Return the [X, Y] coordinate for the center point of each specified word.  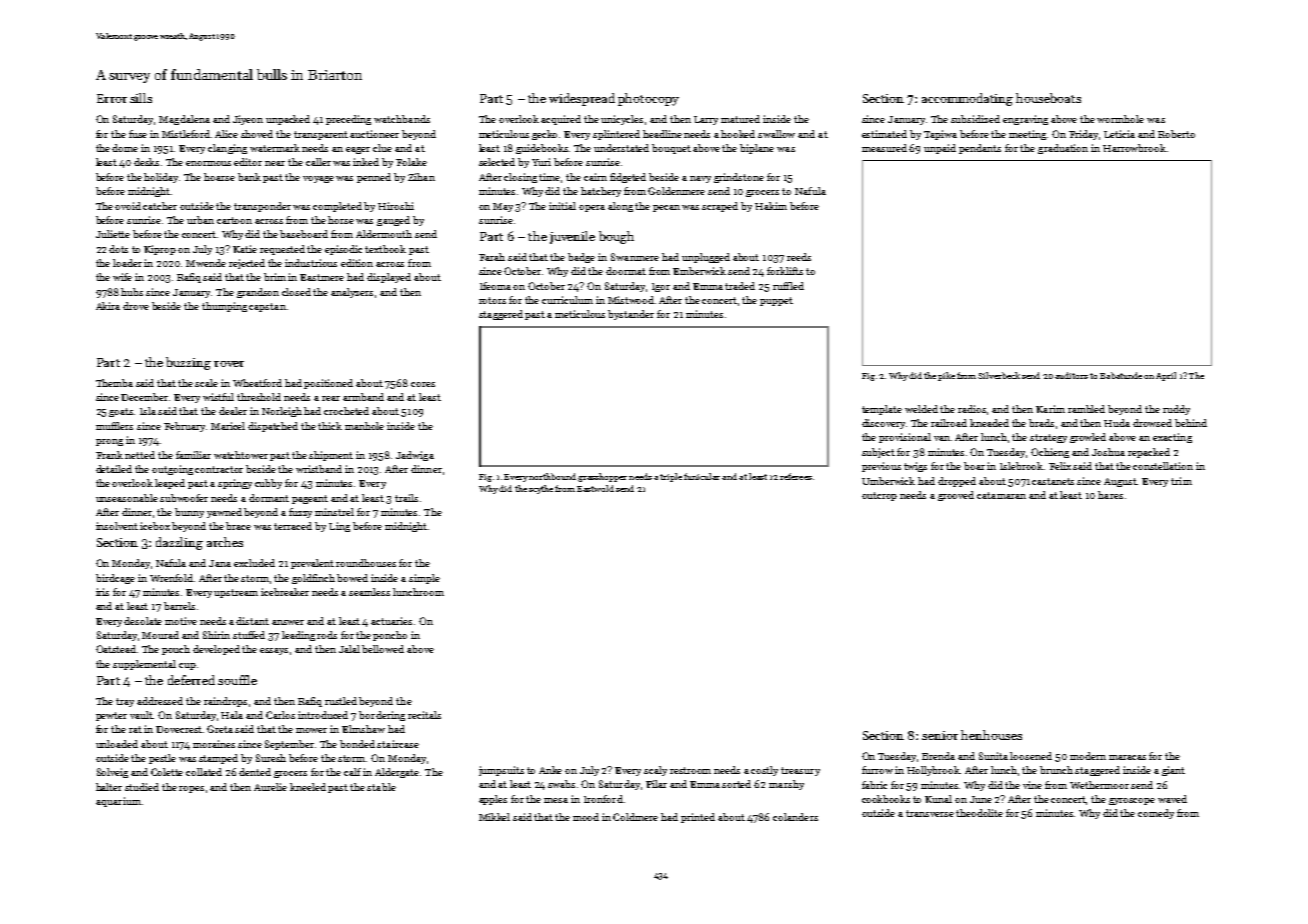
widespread [582, 99]
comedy [1156, 814]
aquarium [118, 802]
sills [141, 98]
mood [586, 817]
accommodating [967, 99]
